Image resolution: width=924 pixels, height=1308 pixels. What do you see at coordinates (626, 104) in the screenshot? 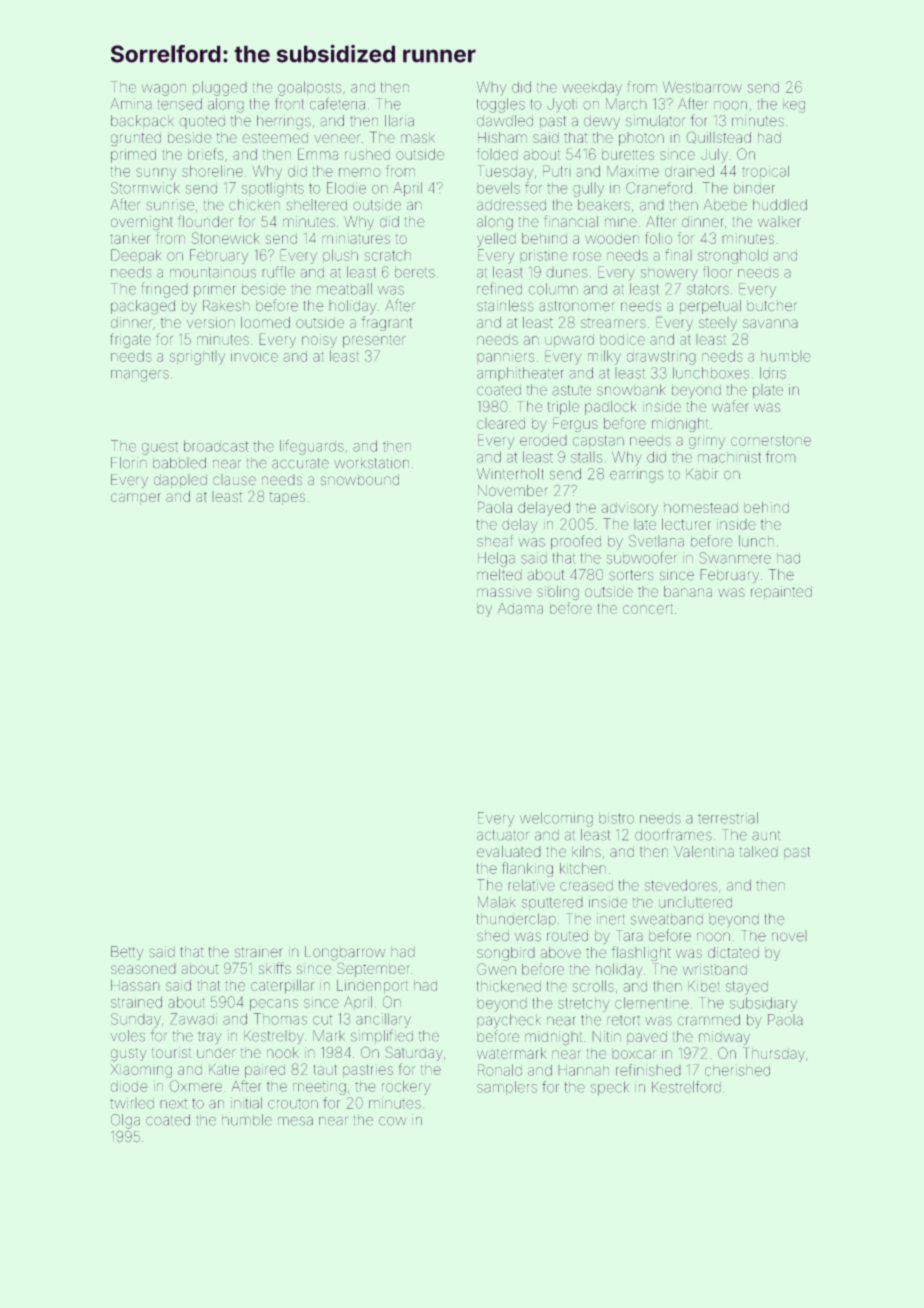
I see `March` at bounding box center [626, 104].
